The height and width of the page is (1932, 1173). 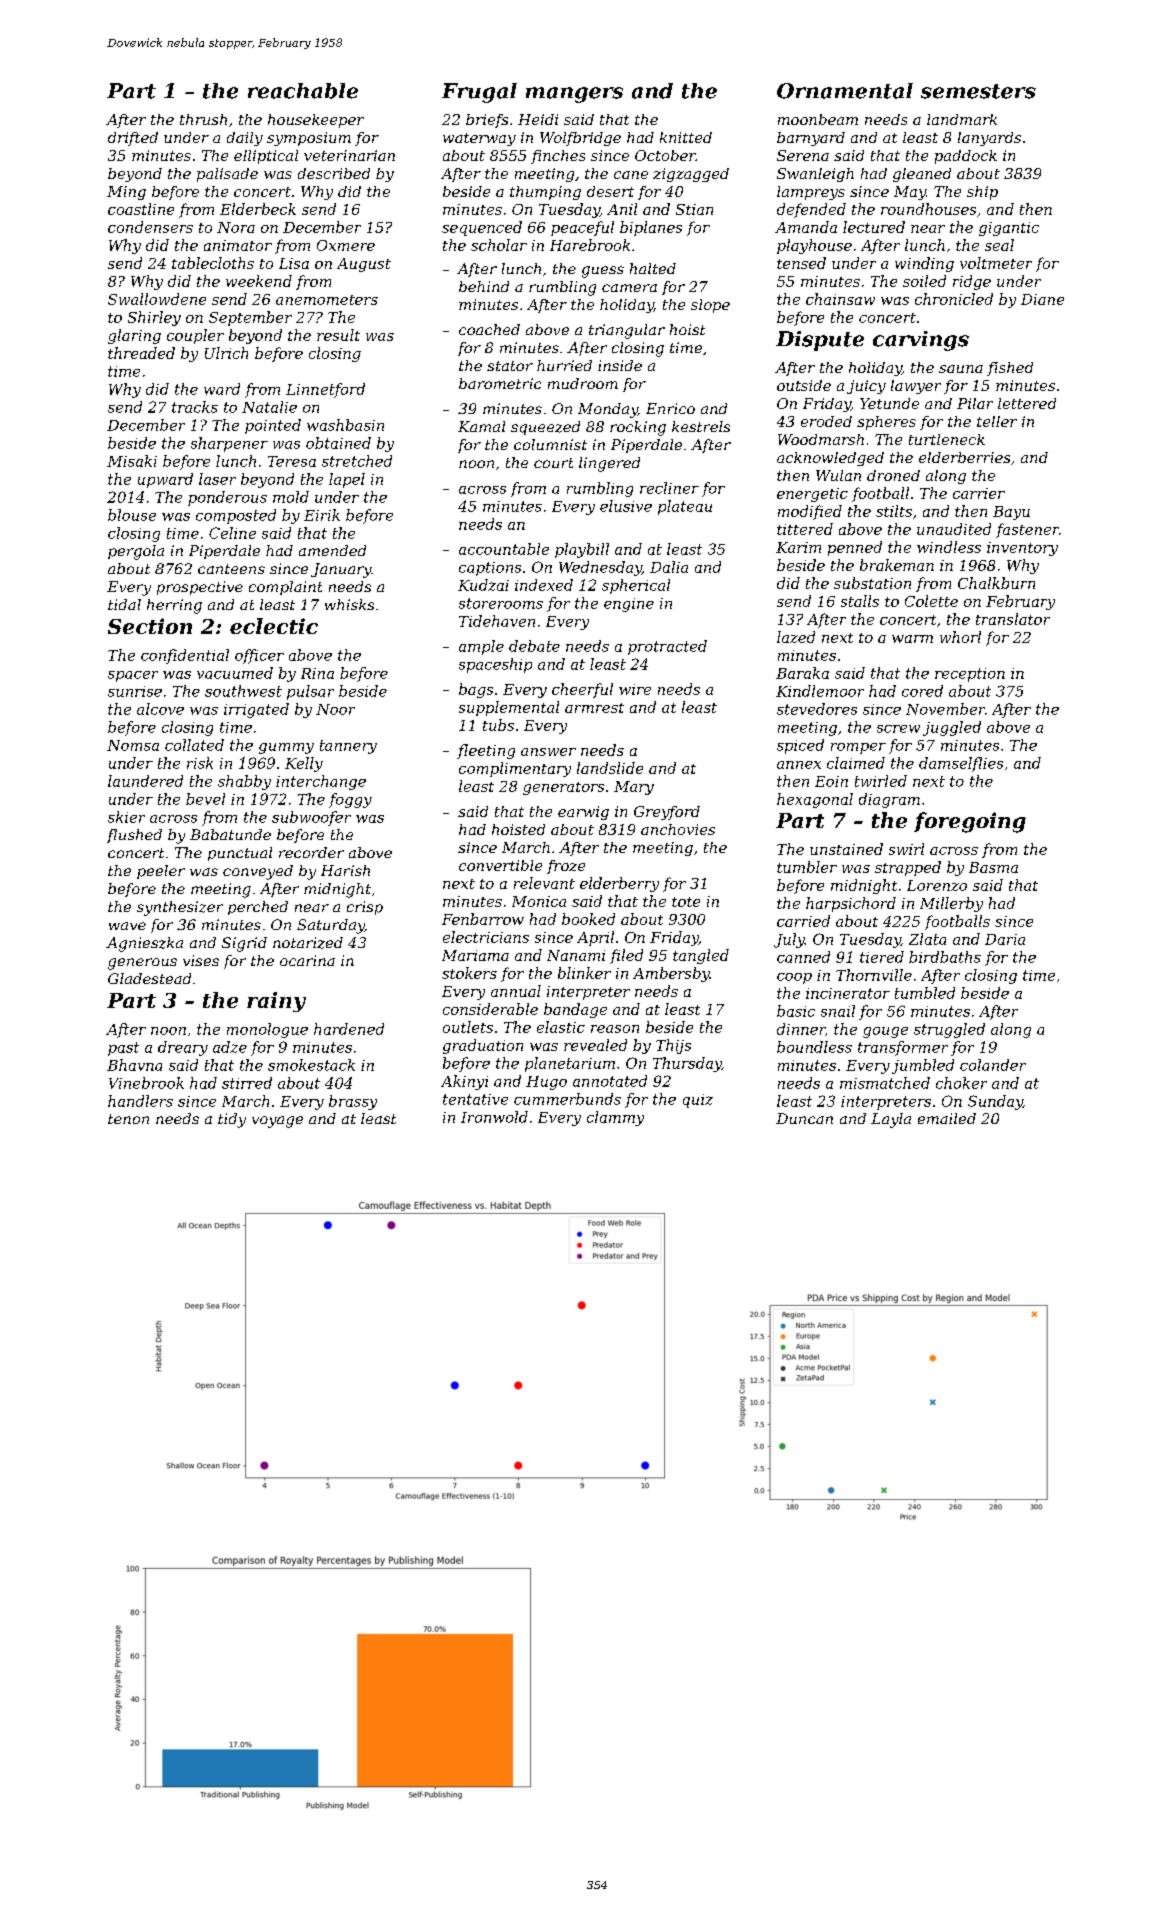 I want to click on wave, so click(x=127, y=926).
